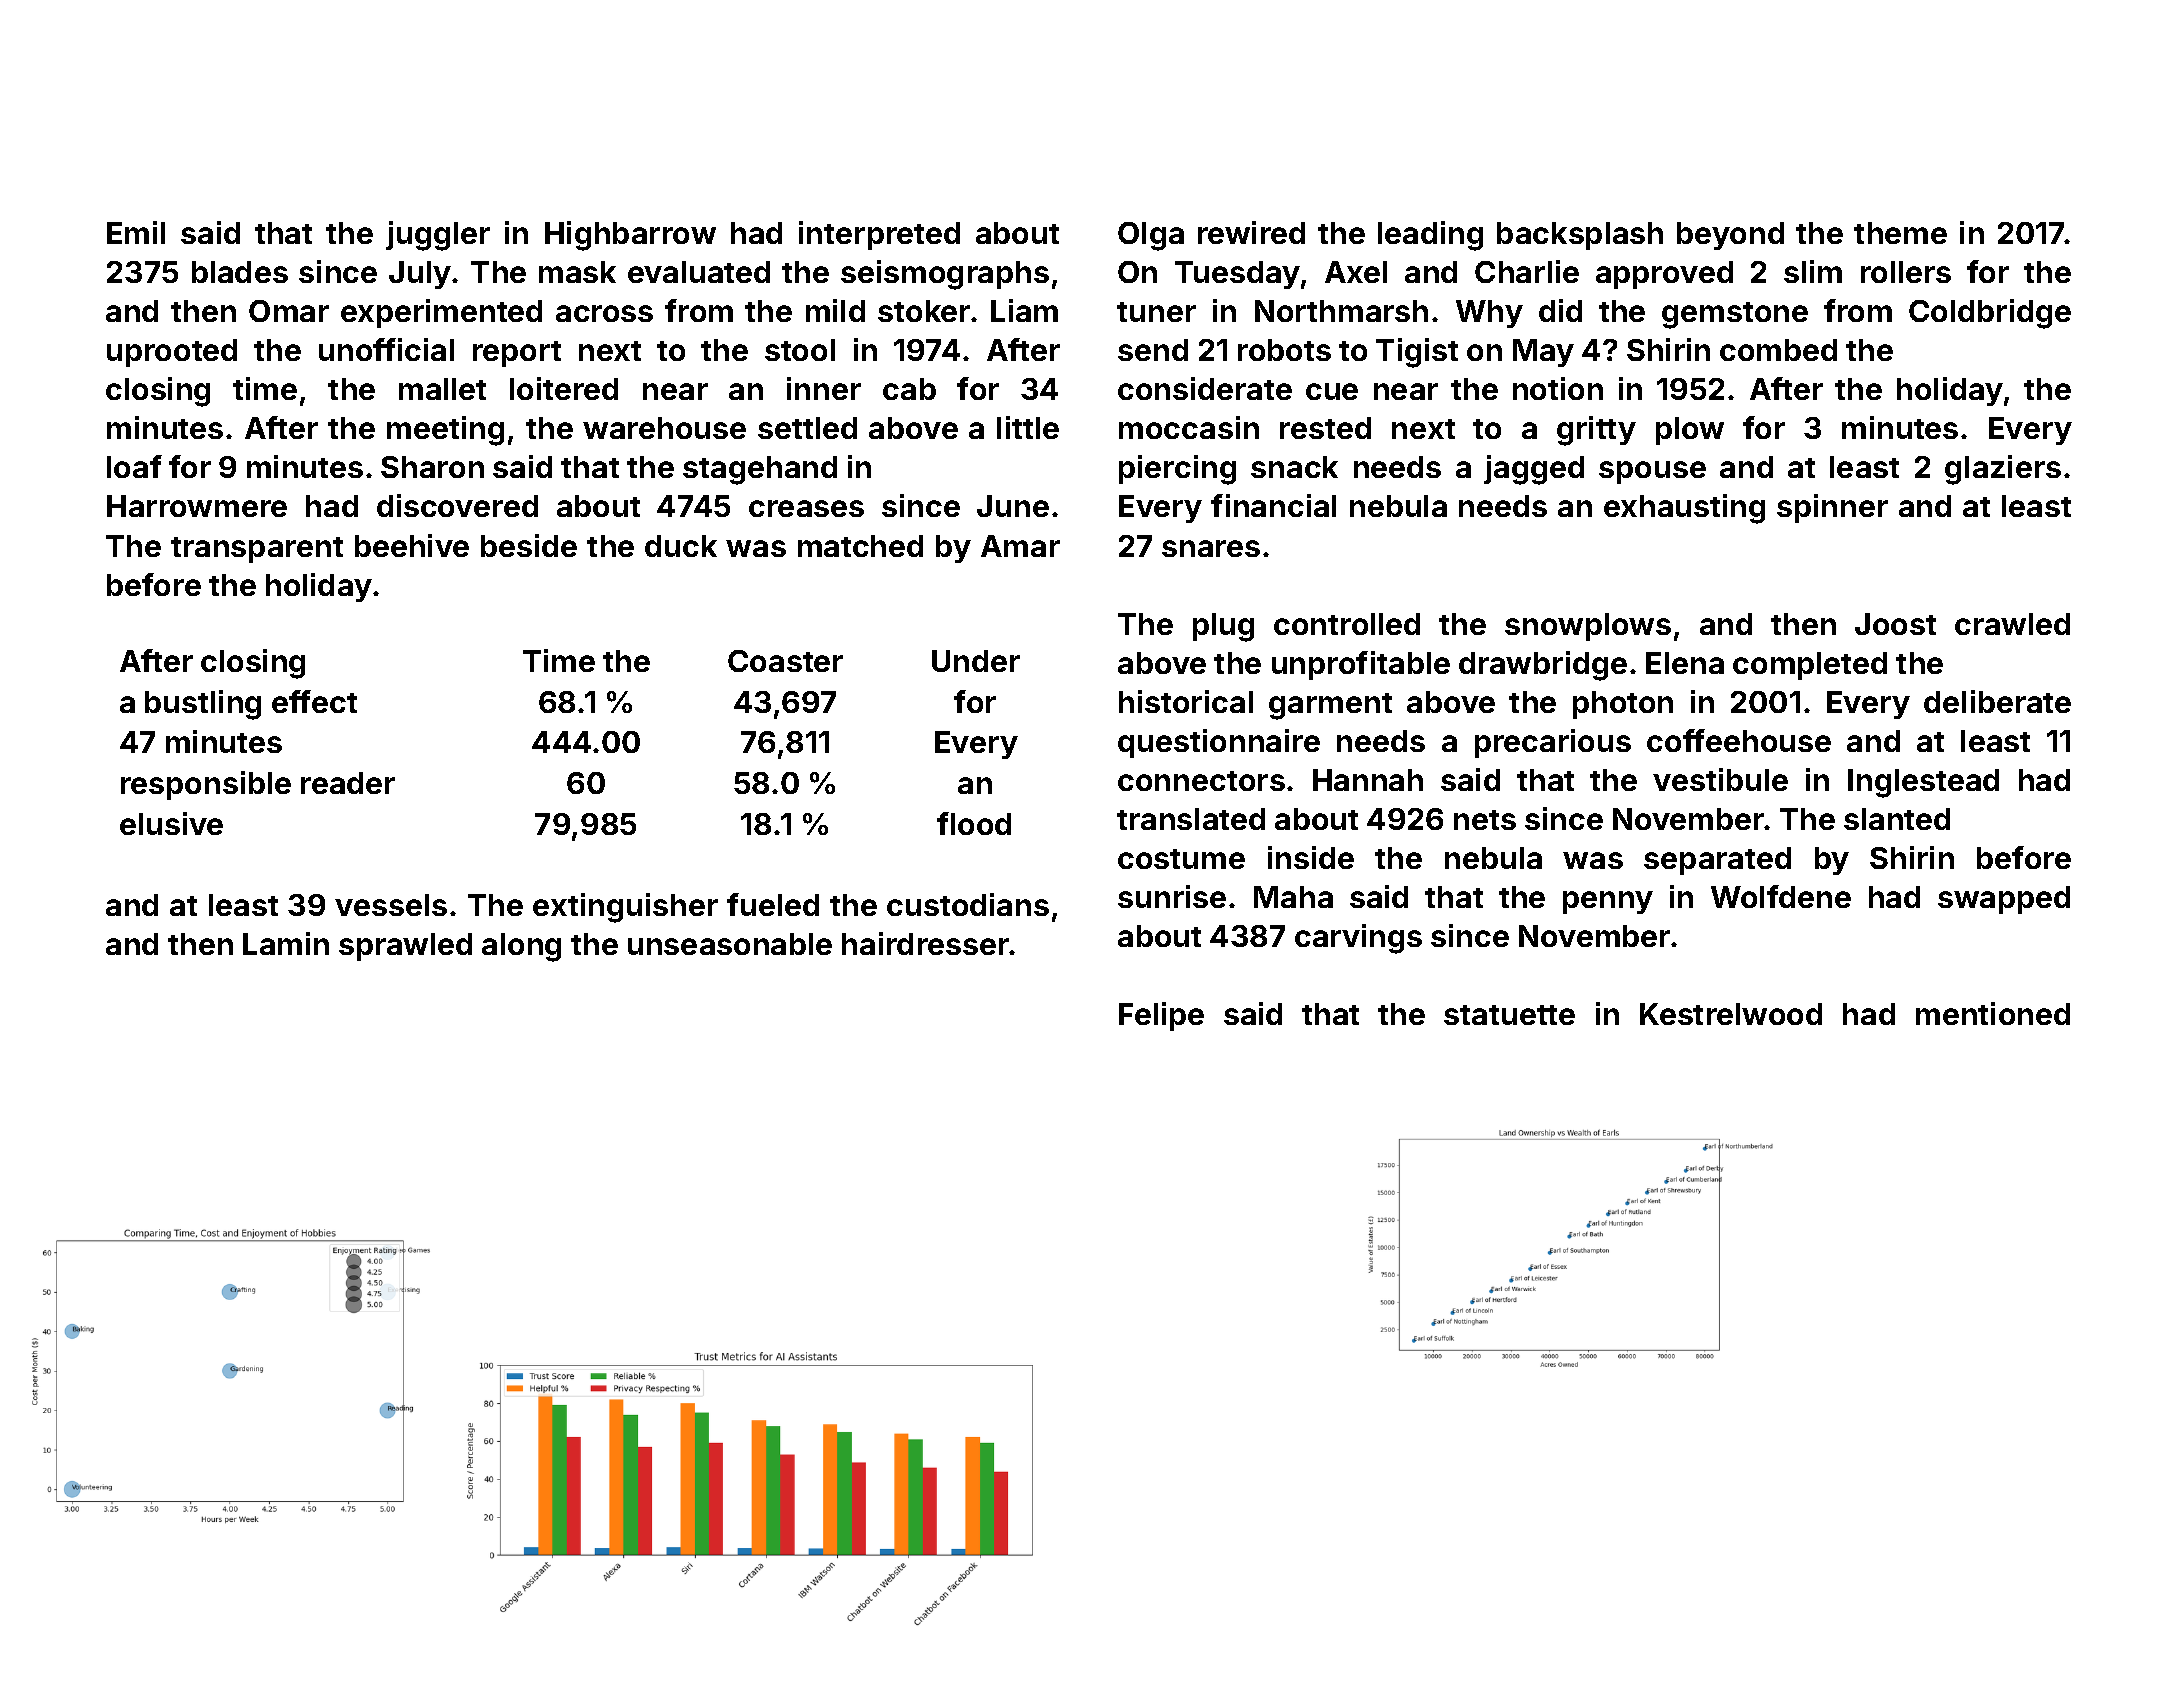 The height and width of the screenshot is (1683, 2178). I want to click on gritty, so click(1596, 431).
